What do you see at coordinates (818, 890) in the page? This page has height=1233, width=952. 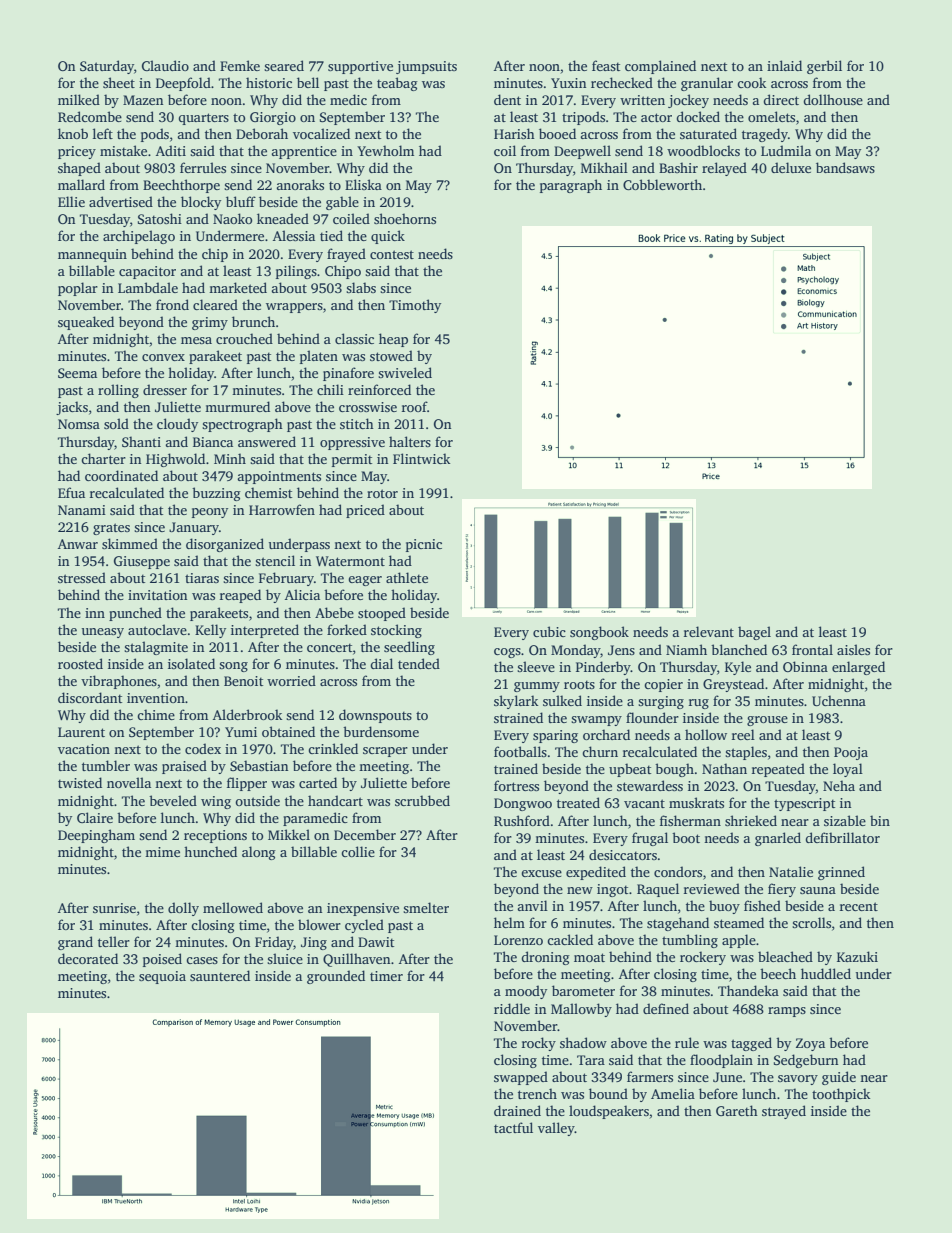 I see `sauna` at bounding box center [818, 890].
